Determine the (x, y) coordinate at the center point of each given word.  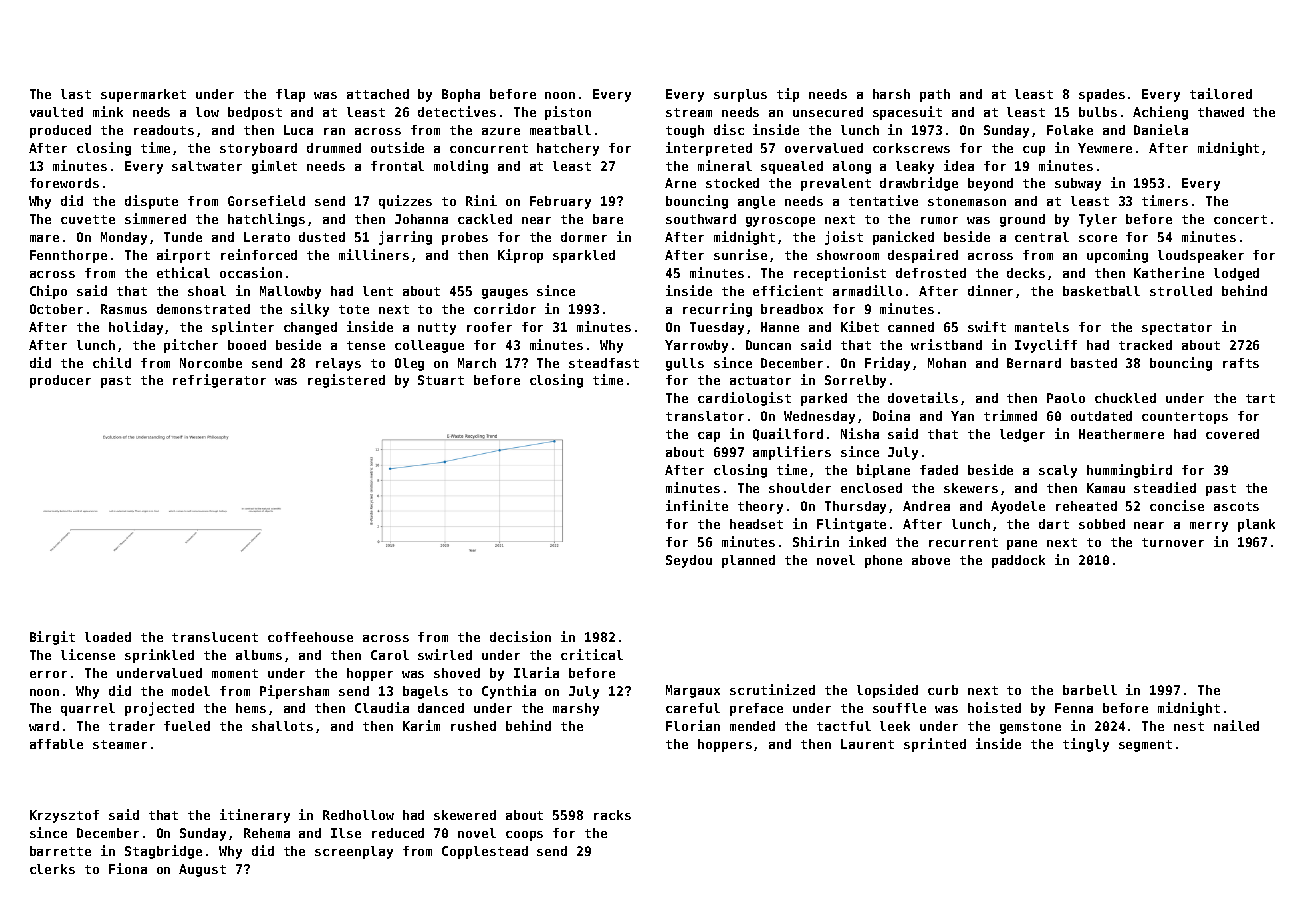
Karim (421, 725)
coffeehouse (310, 637)
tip (788, 95)
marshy (576, 709)
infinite (697, 505)
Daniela (1161, 129)
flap (290, 95)
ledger (1022, 435)
